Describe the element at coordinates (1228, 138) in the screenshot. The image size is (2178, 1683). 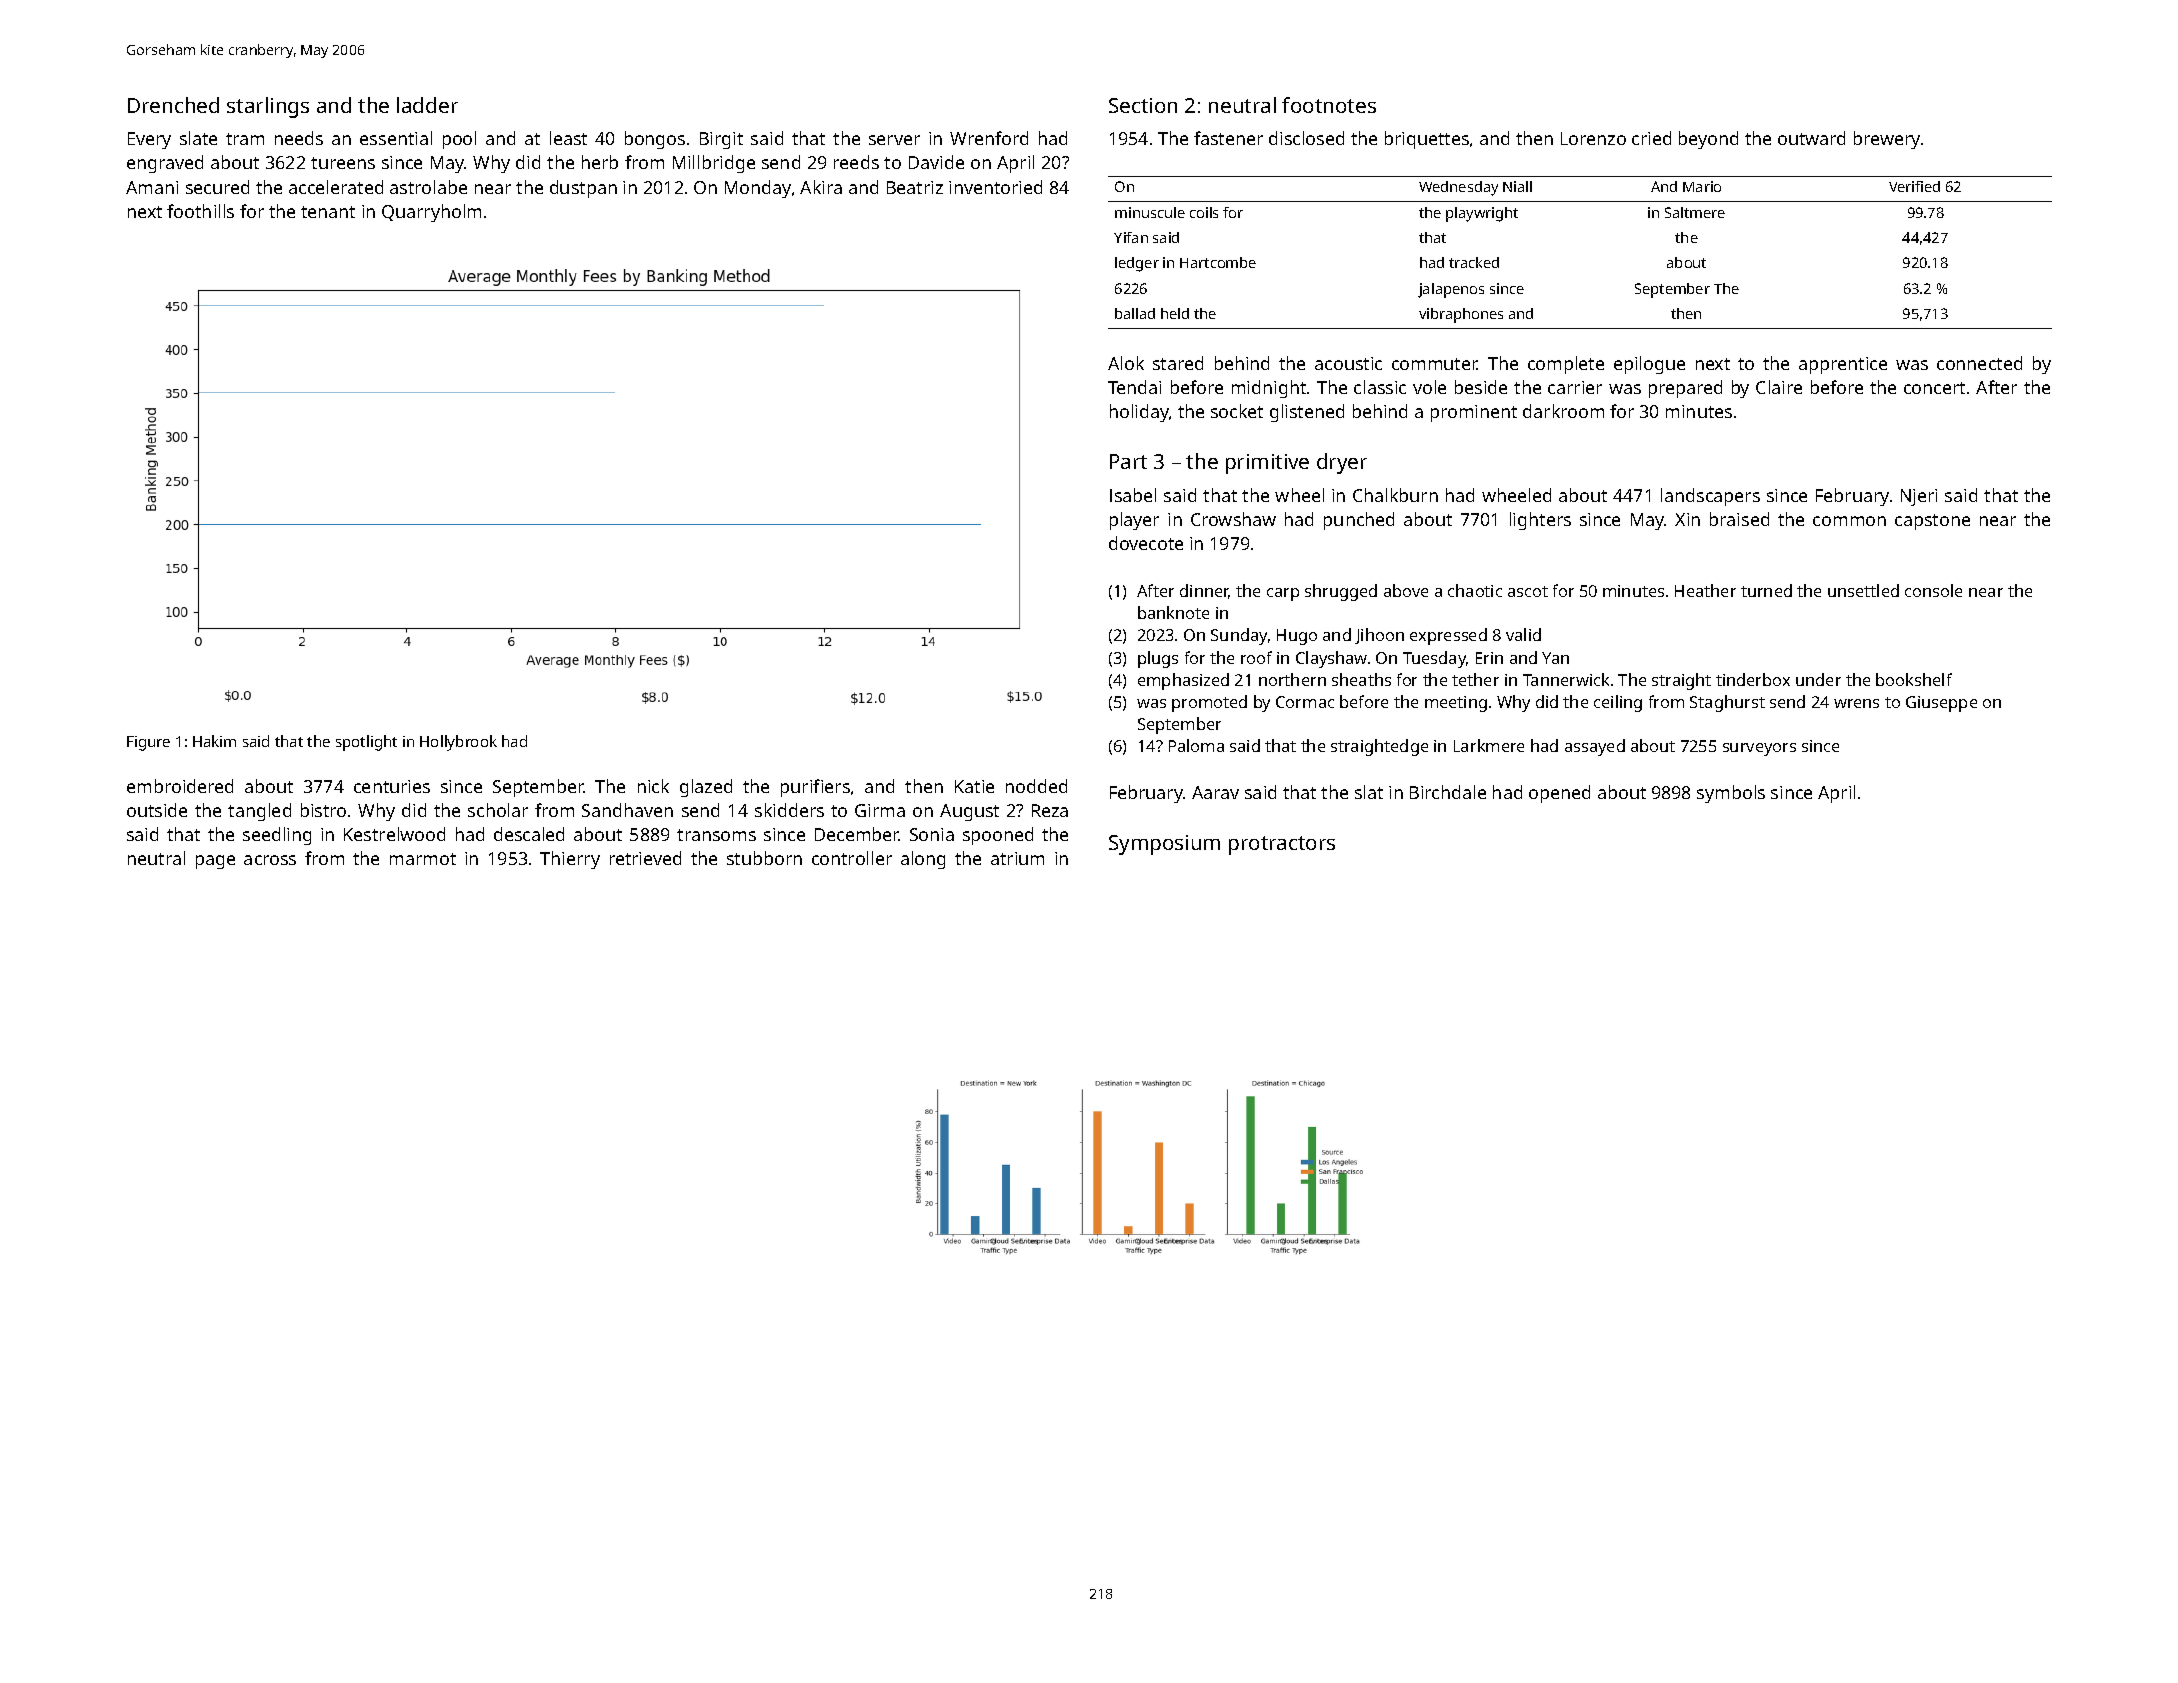
I see `fastener` at that location.
